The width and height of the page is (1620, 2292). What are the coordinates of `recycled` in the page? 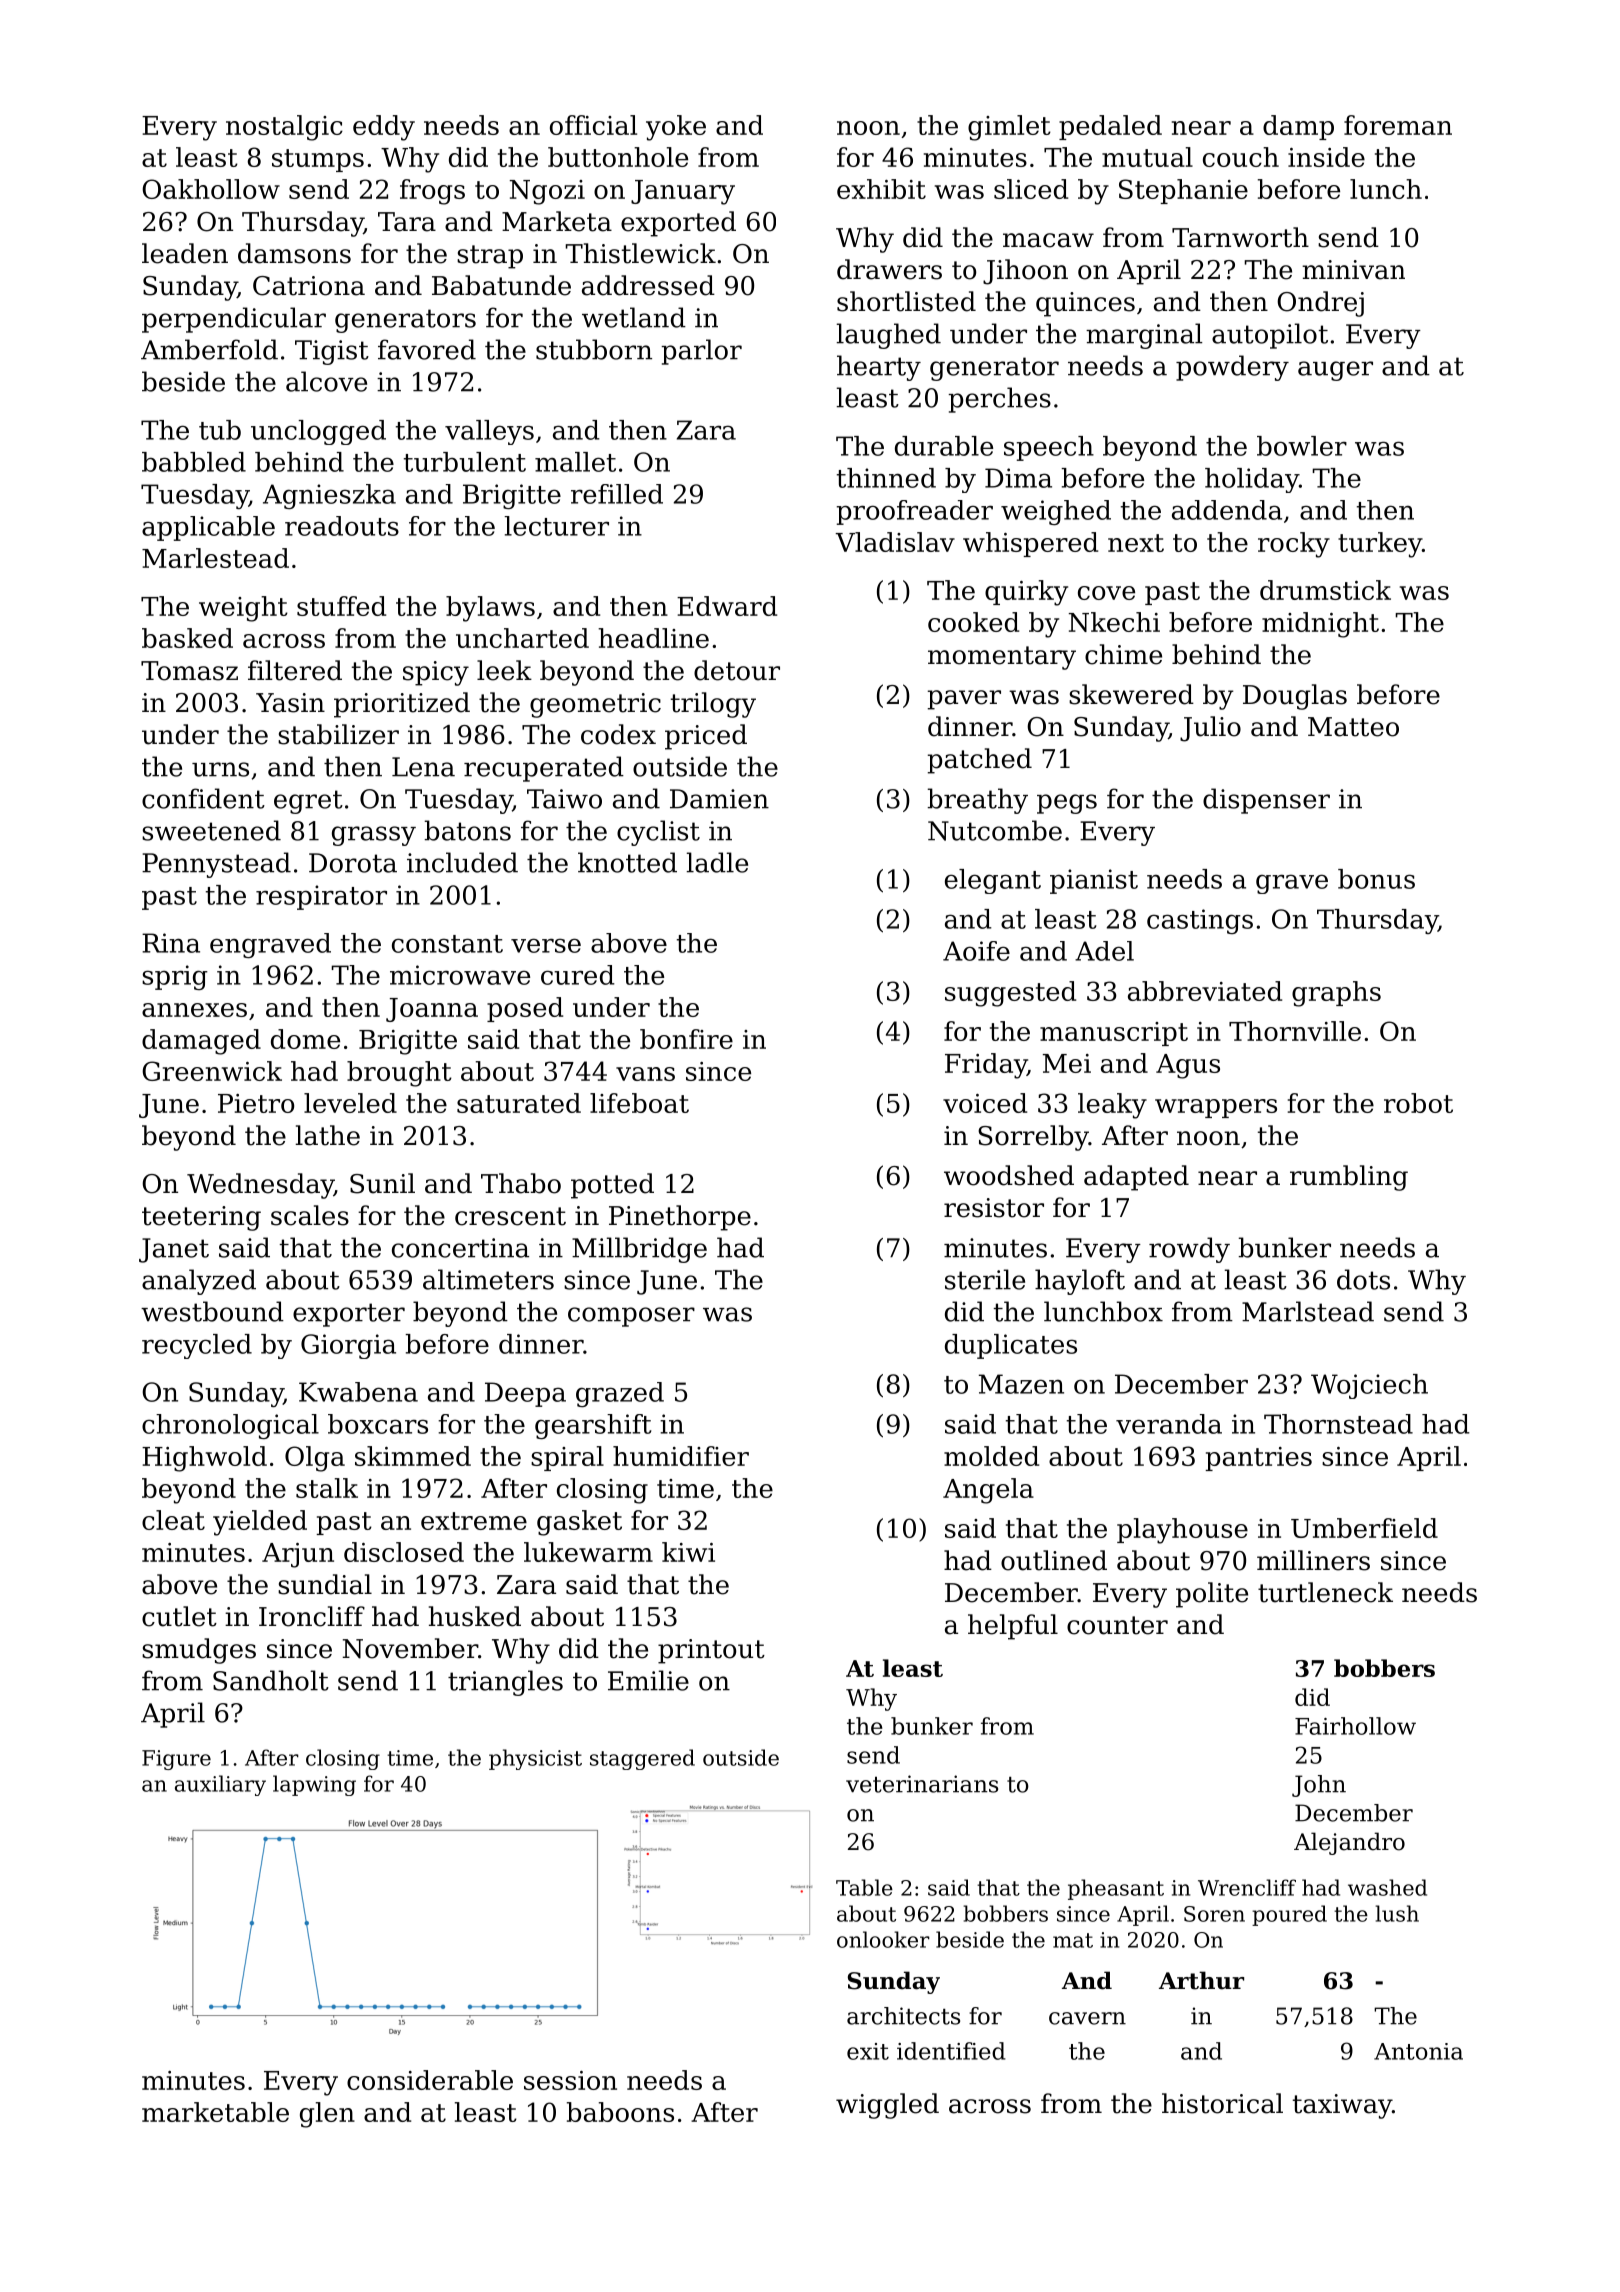 It's located at (197, 1346).
